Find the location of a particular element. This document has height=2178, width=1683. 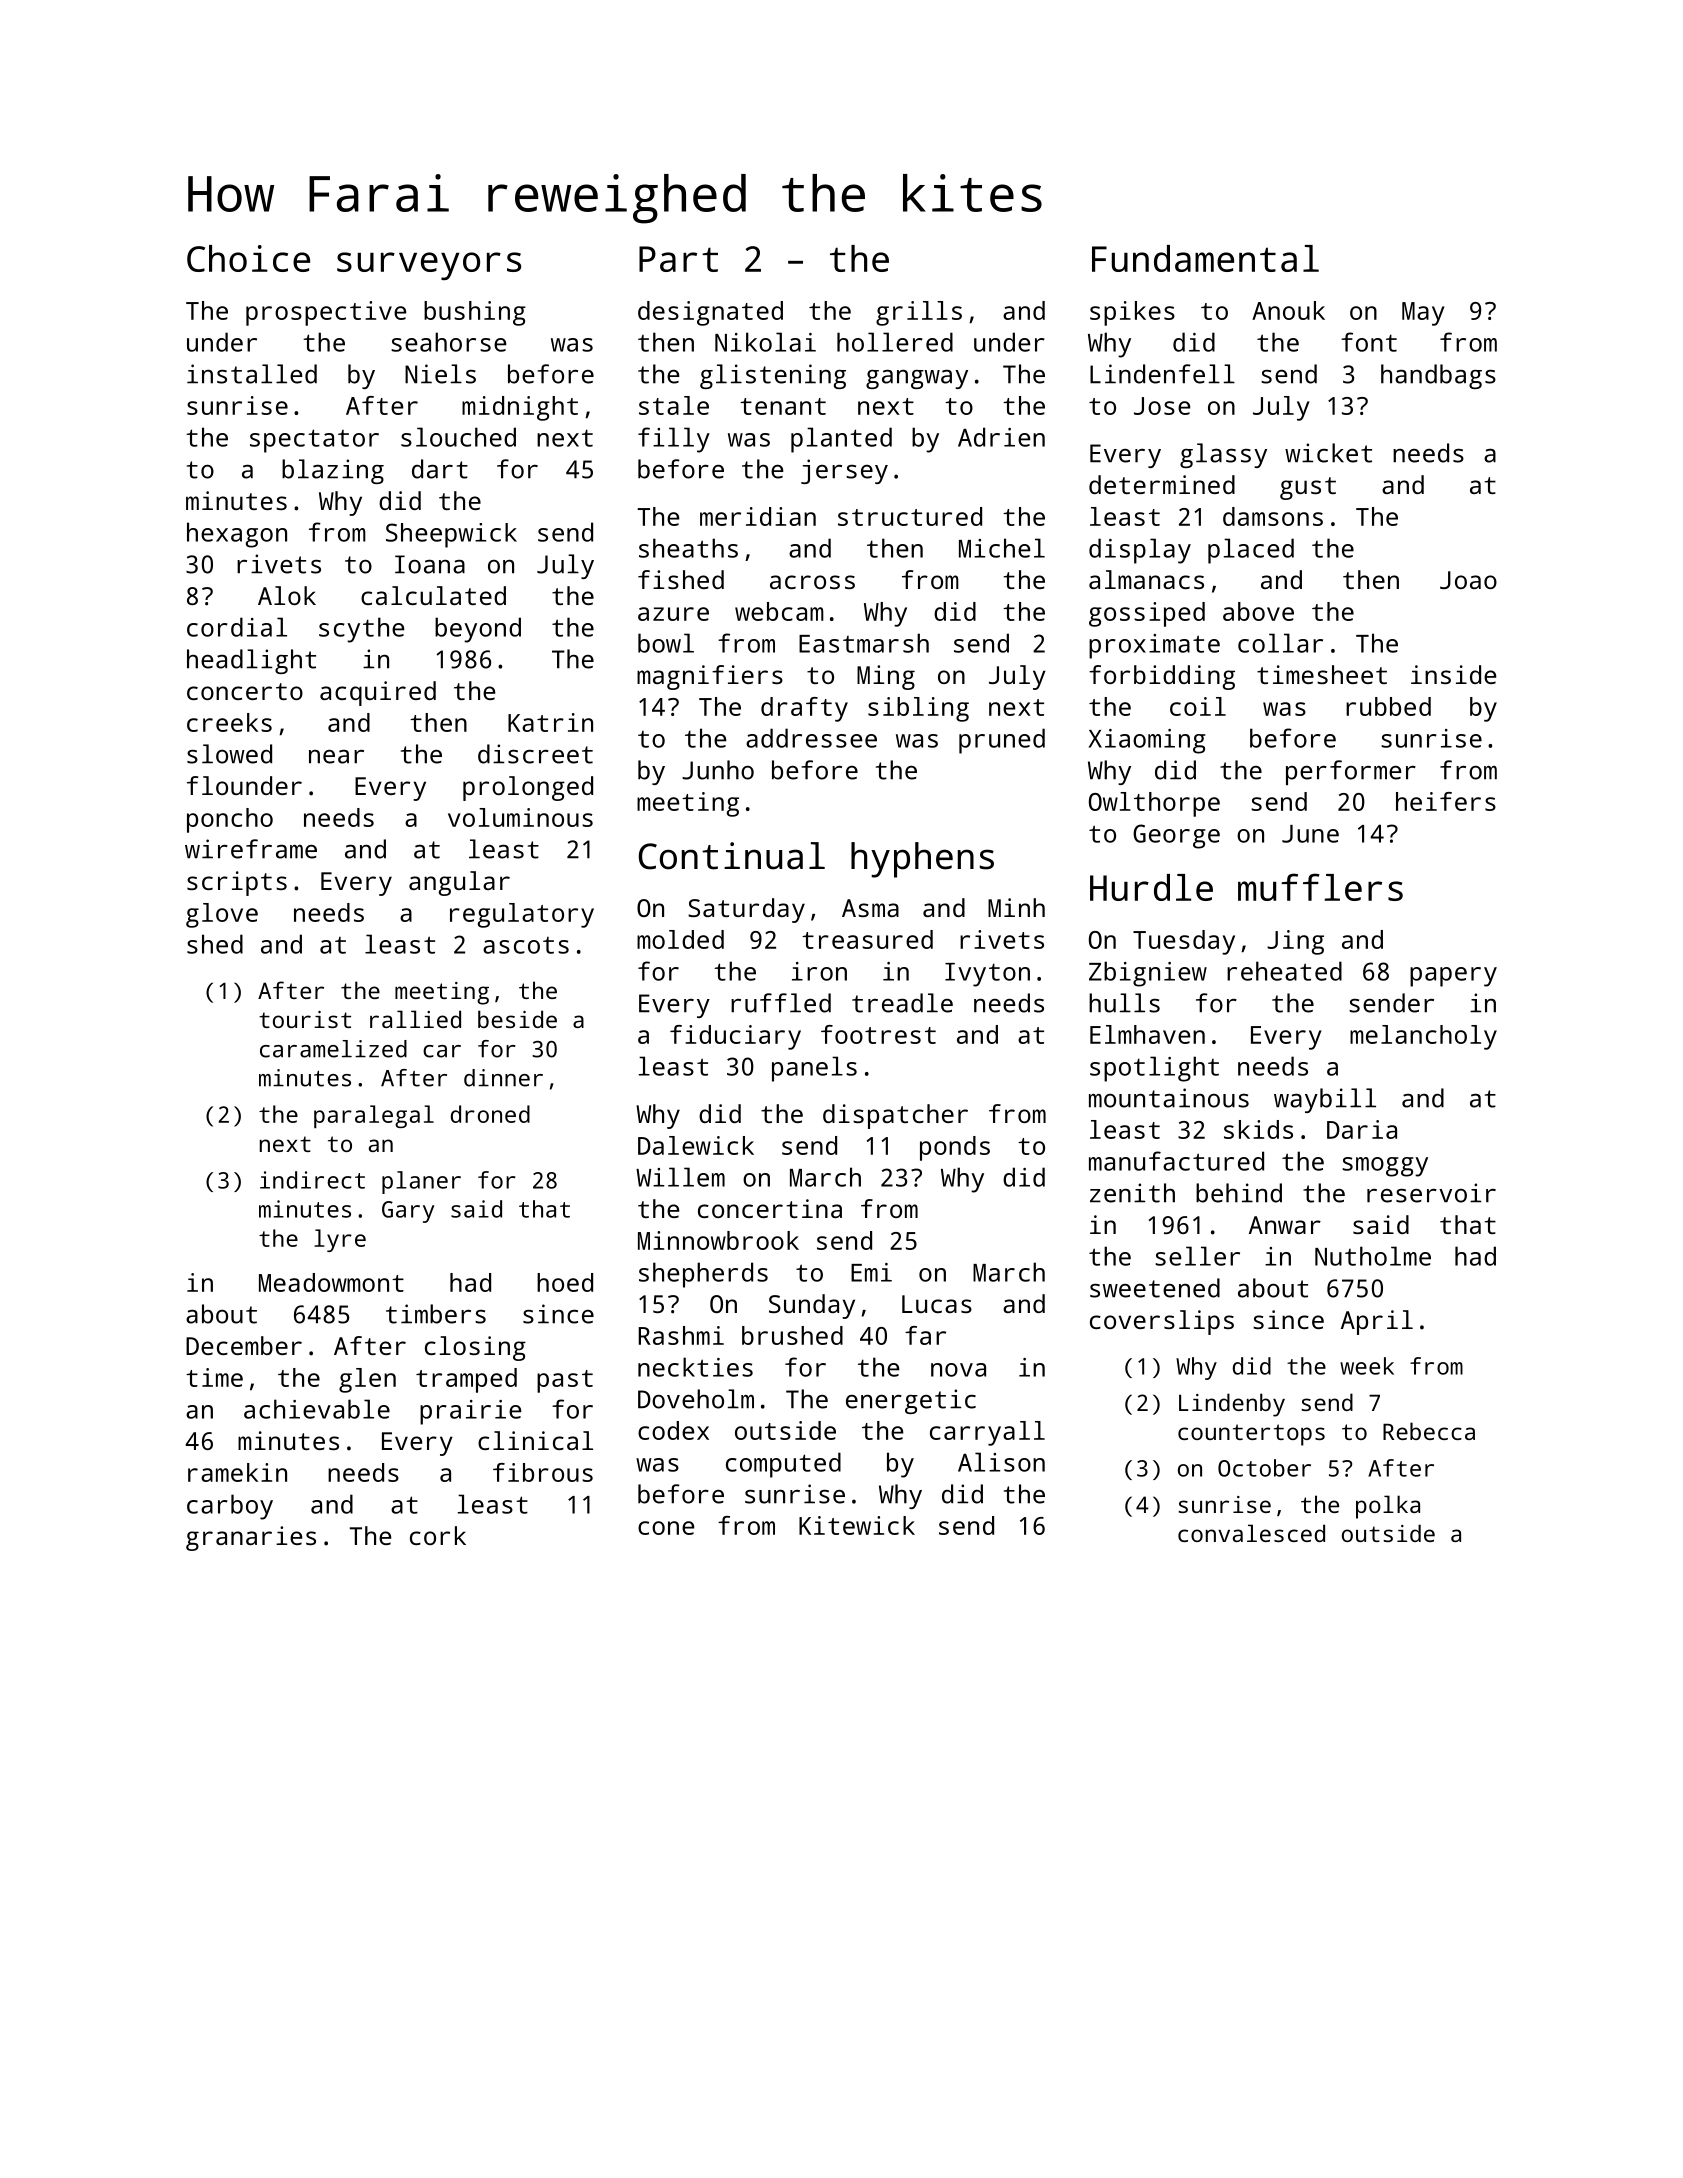

jersey is located at coordinates (844, 471).
